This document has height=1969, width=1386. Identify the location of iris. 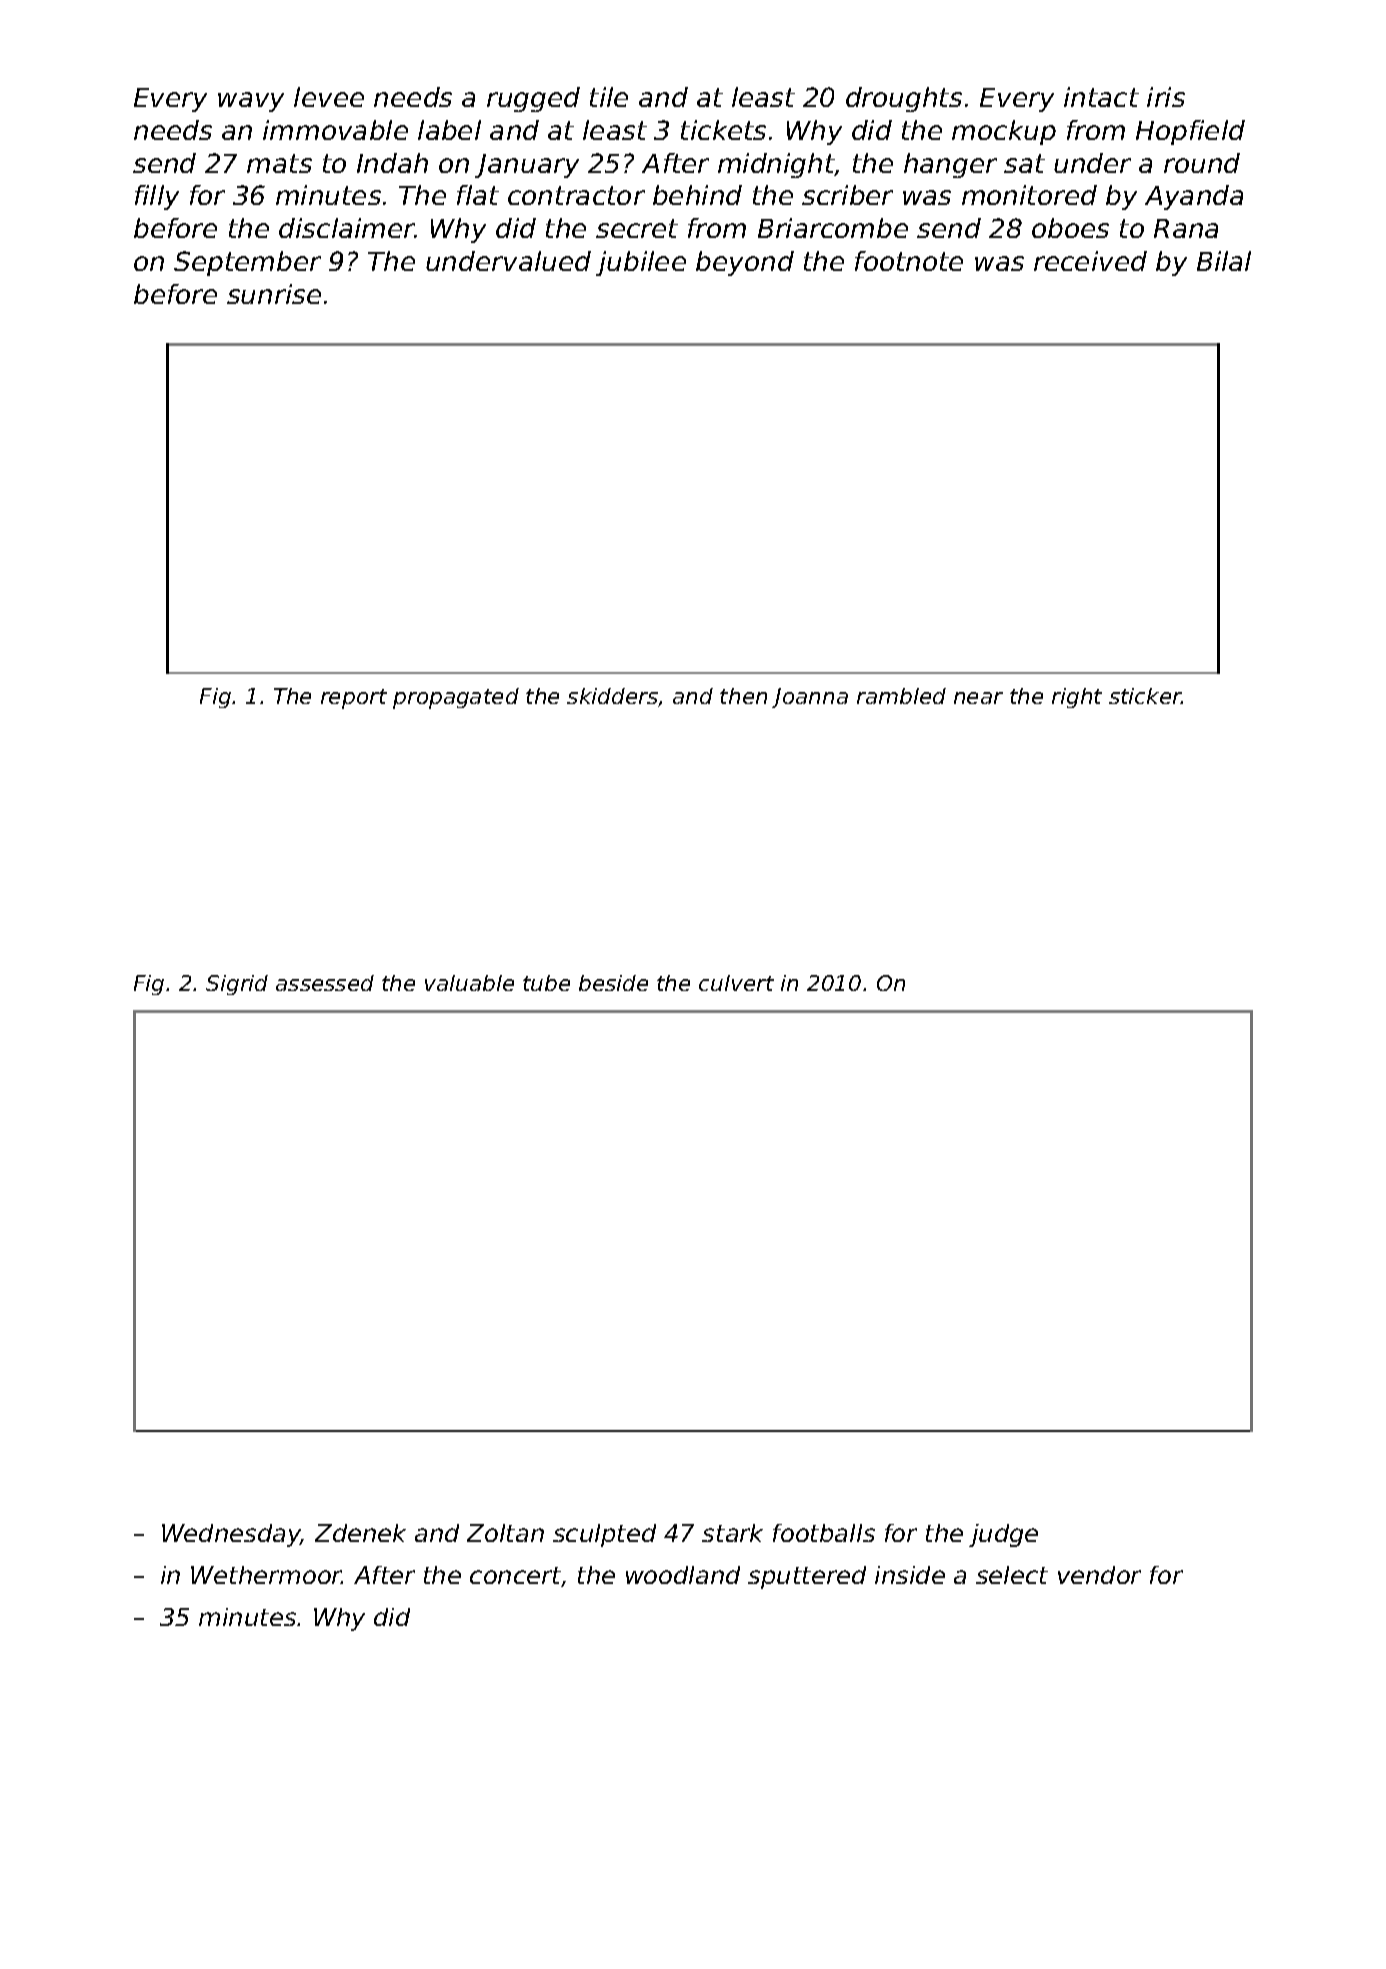
(1166, 97).
